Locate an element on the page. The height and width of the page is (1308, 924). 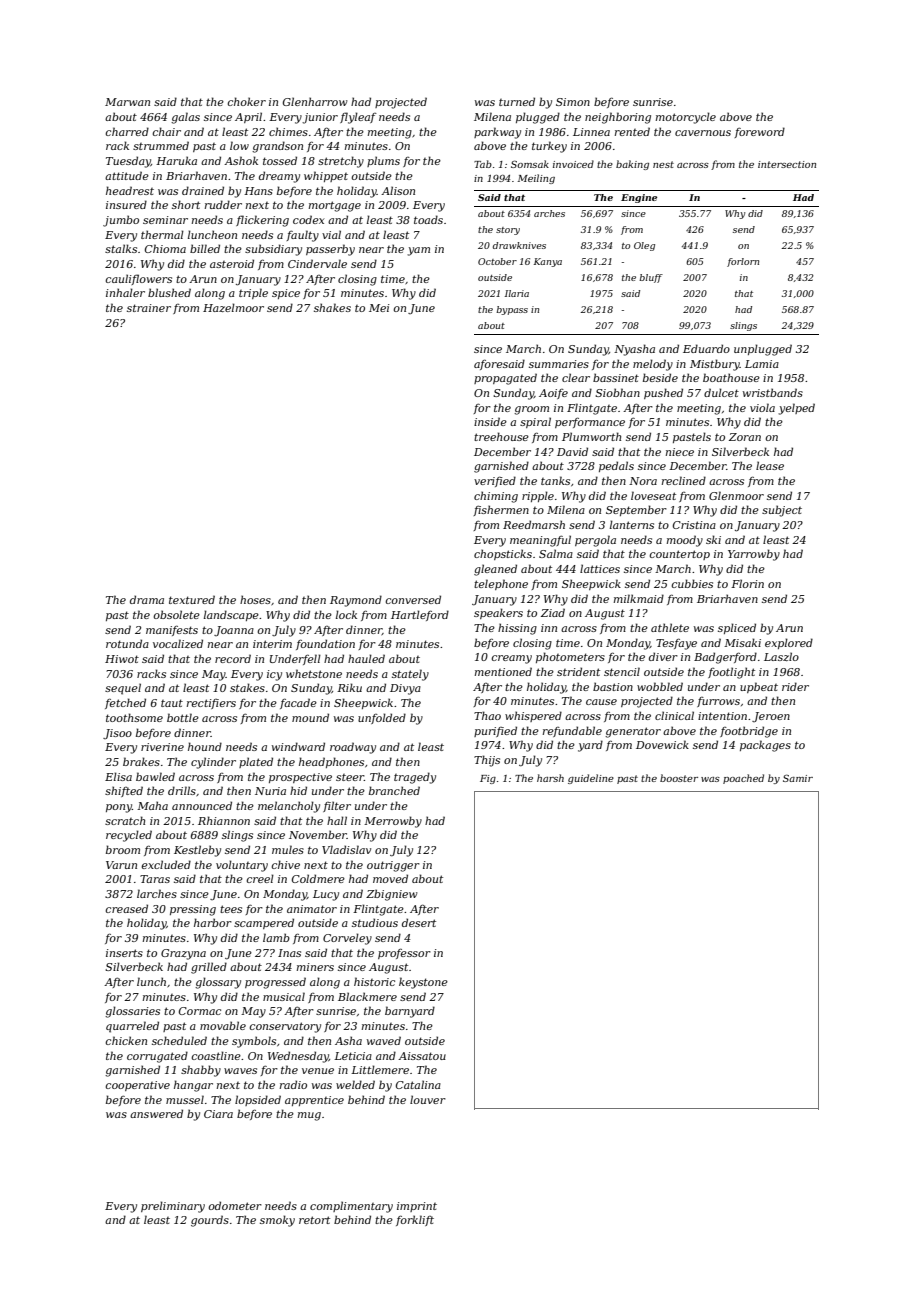
Ashok is located at coordinates (241, 160).
